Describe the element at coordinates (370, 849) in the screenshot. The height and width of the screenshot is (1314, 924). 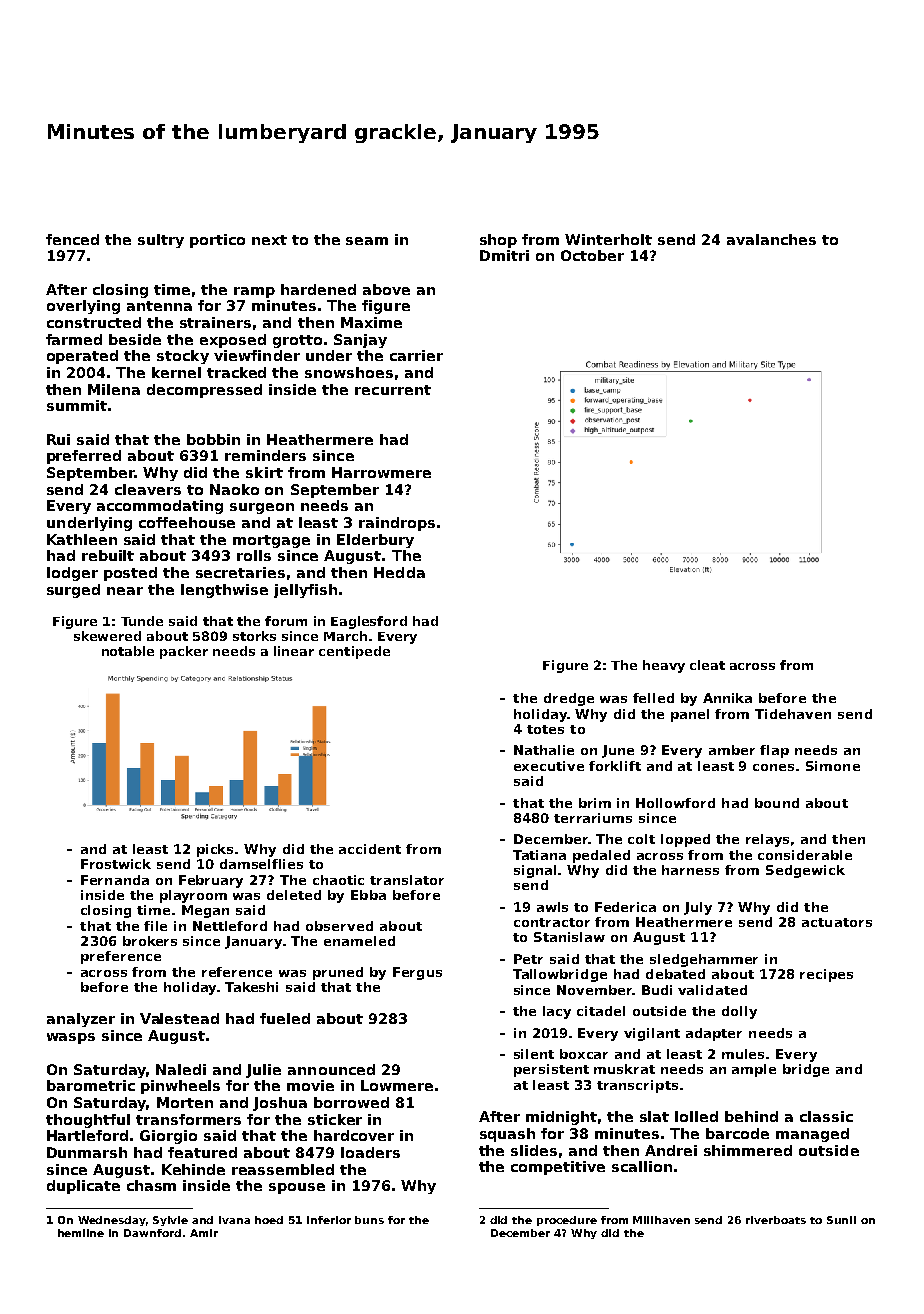
I see `accident` at that location.
